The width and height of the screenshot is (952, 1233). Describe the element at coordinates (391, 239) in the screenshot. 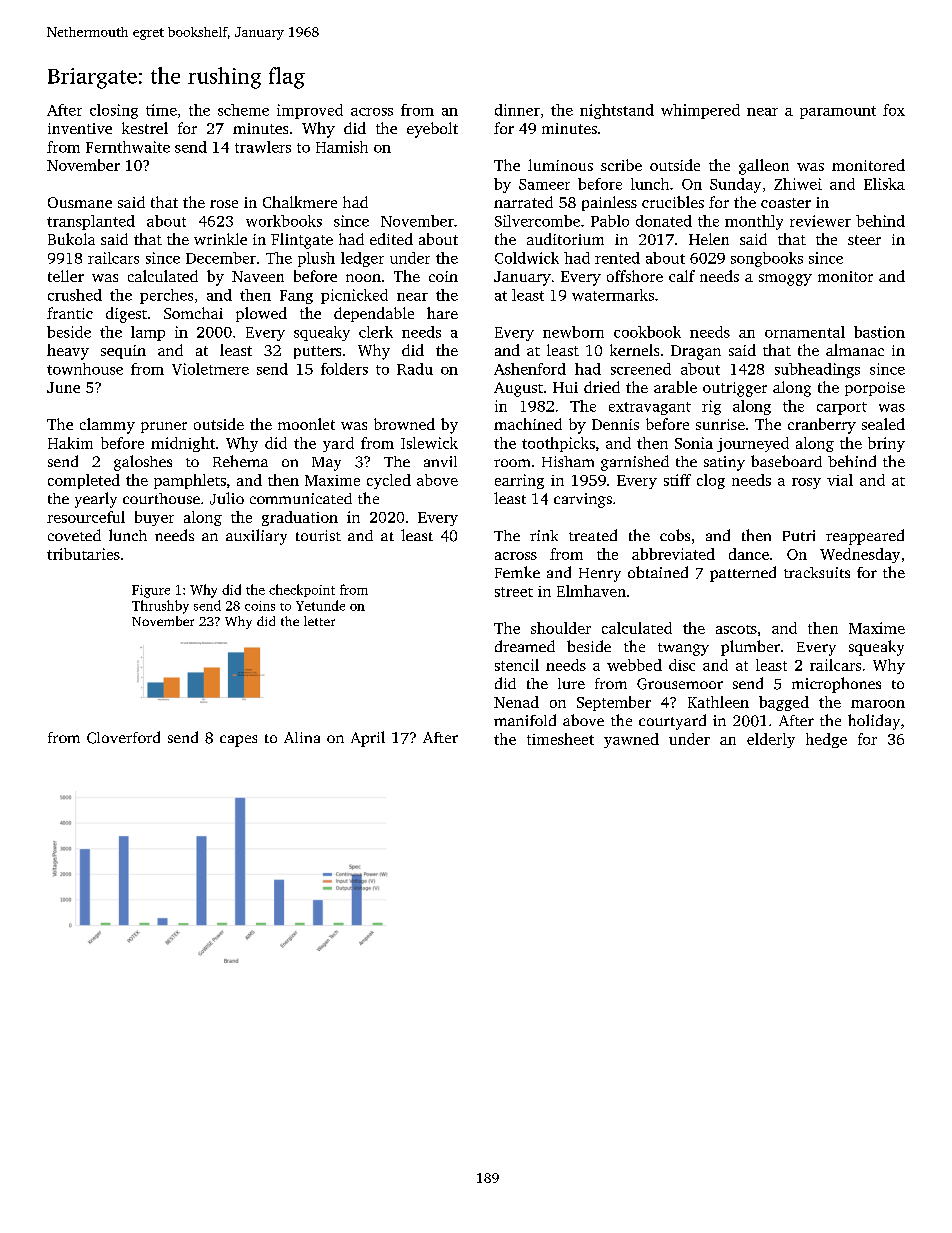

I see `edited` at that location.
